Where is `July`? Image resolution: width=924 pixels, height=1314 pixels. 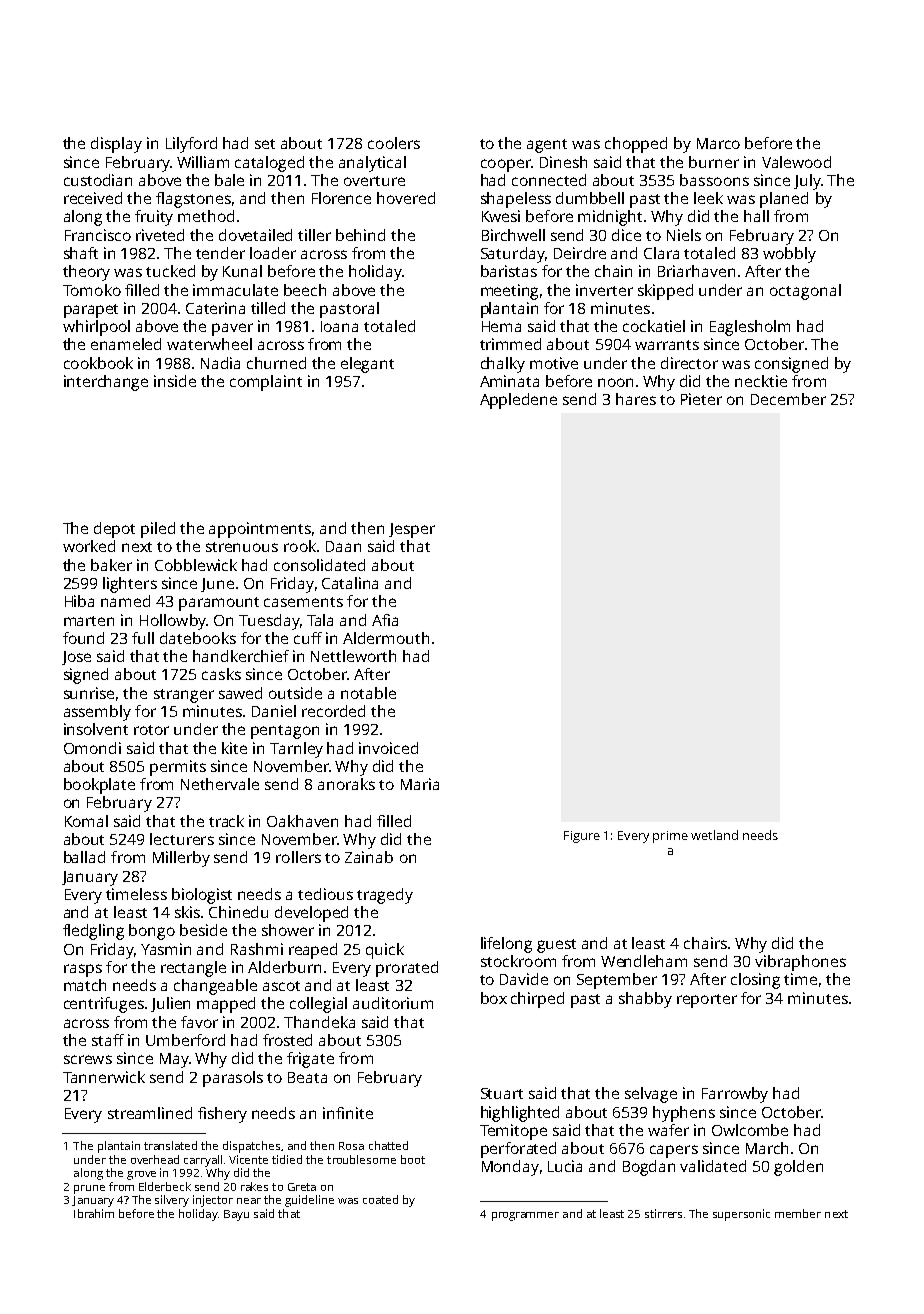 July is located at coordinates (807, 182).
